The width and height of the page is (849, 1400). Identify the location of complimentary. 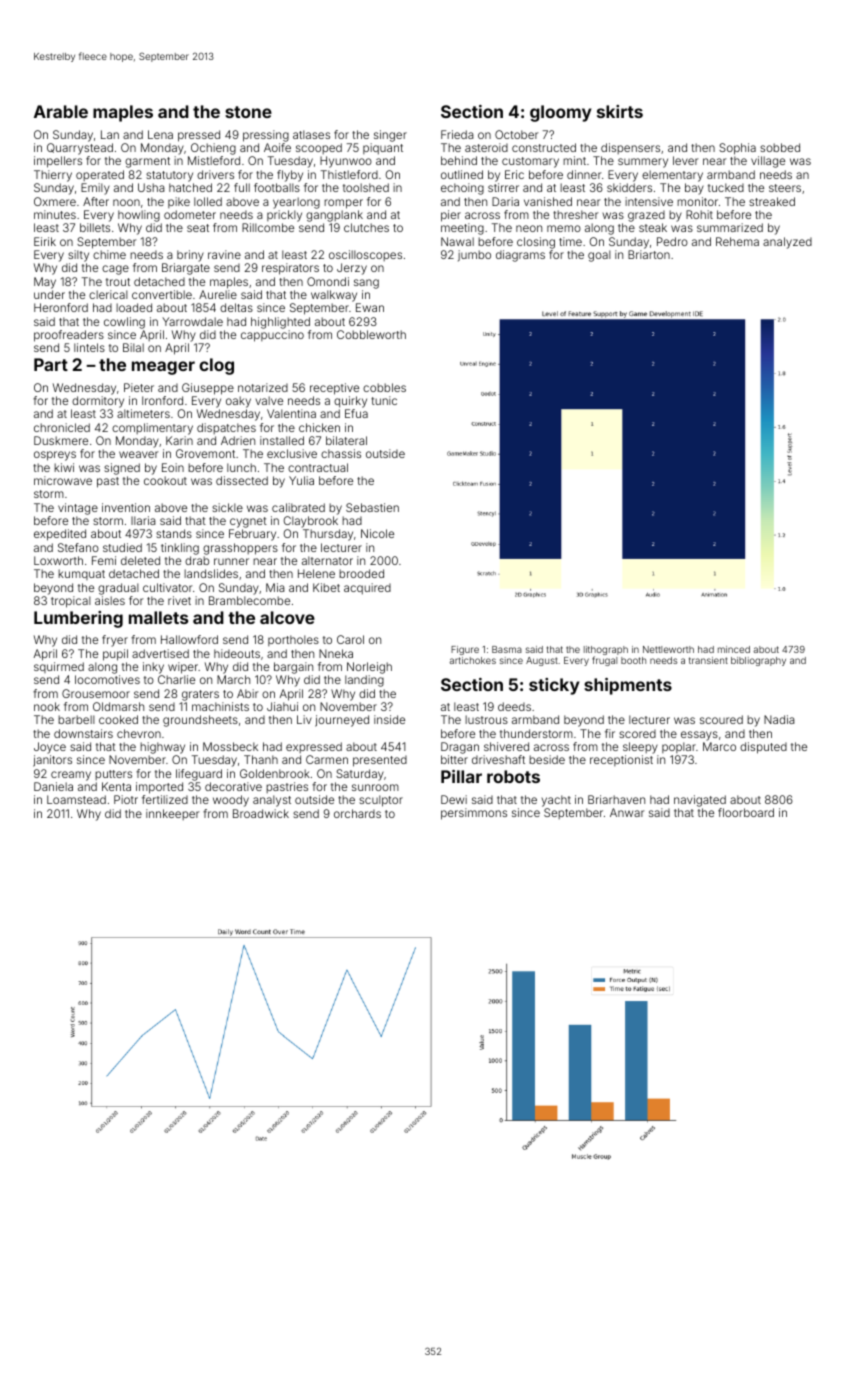
(152, 429).
